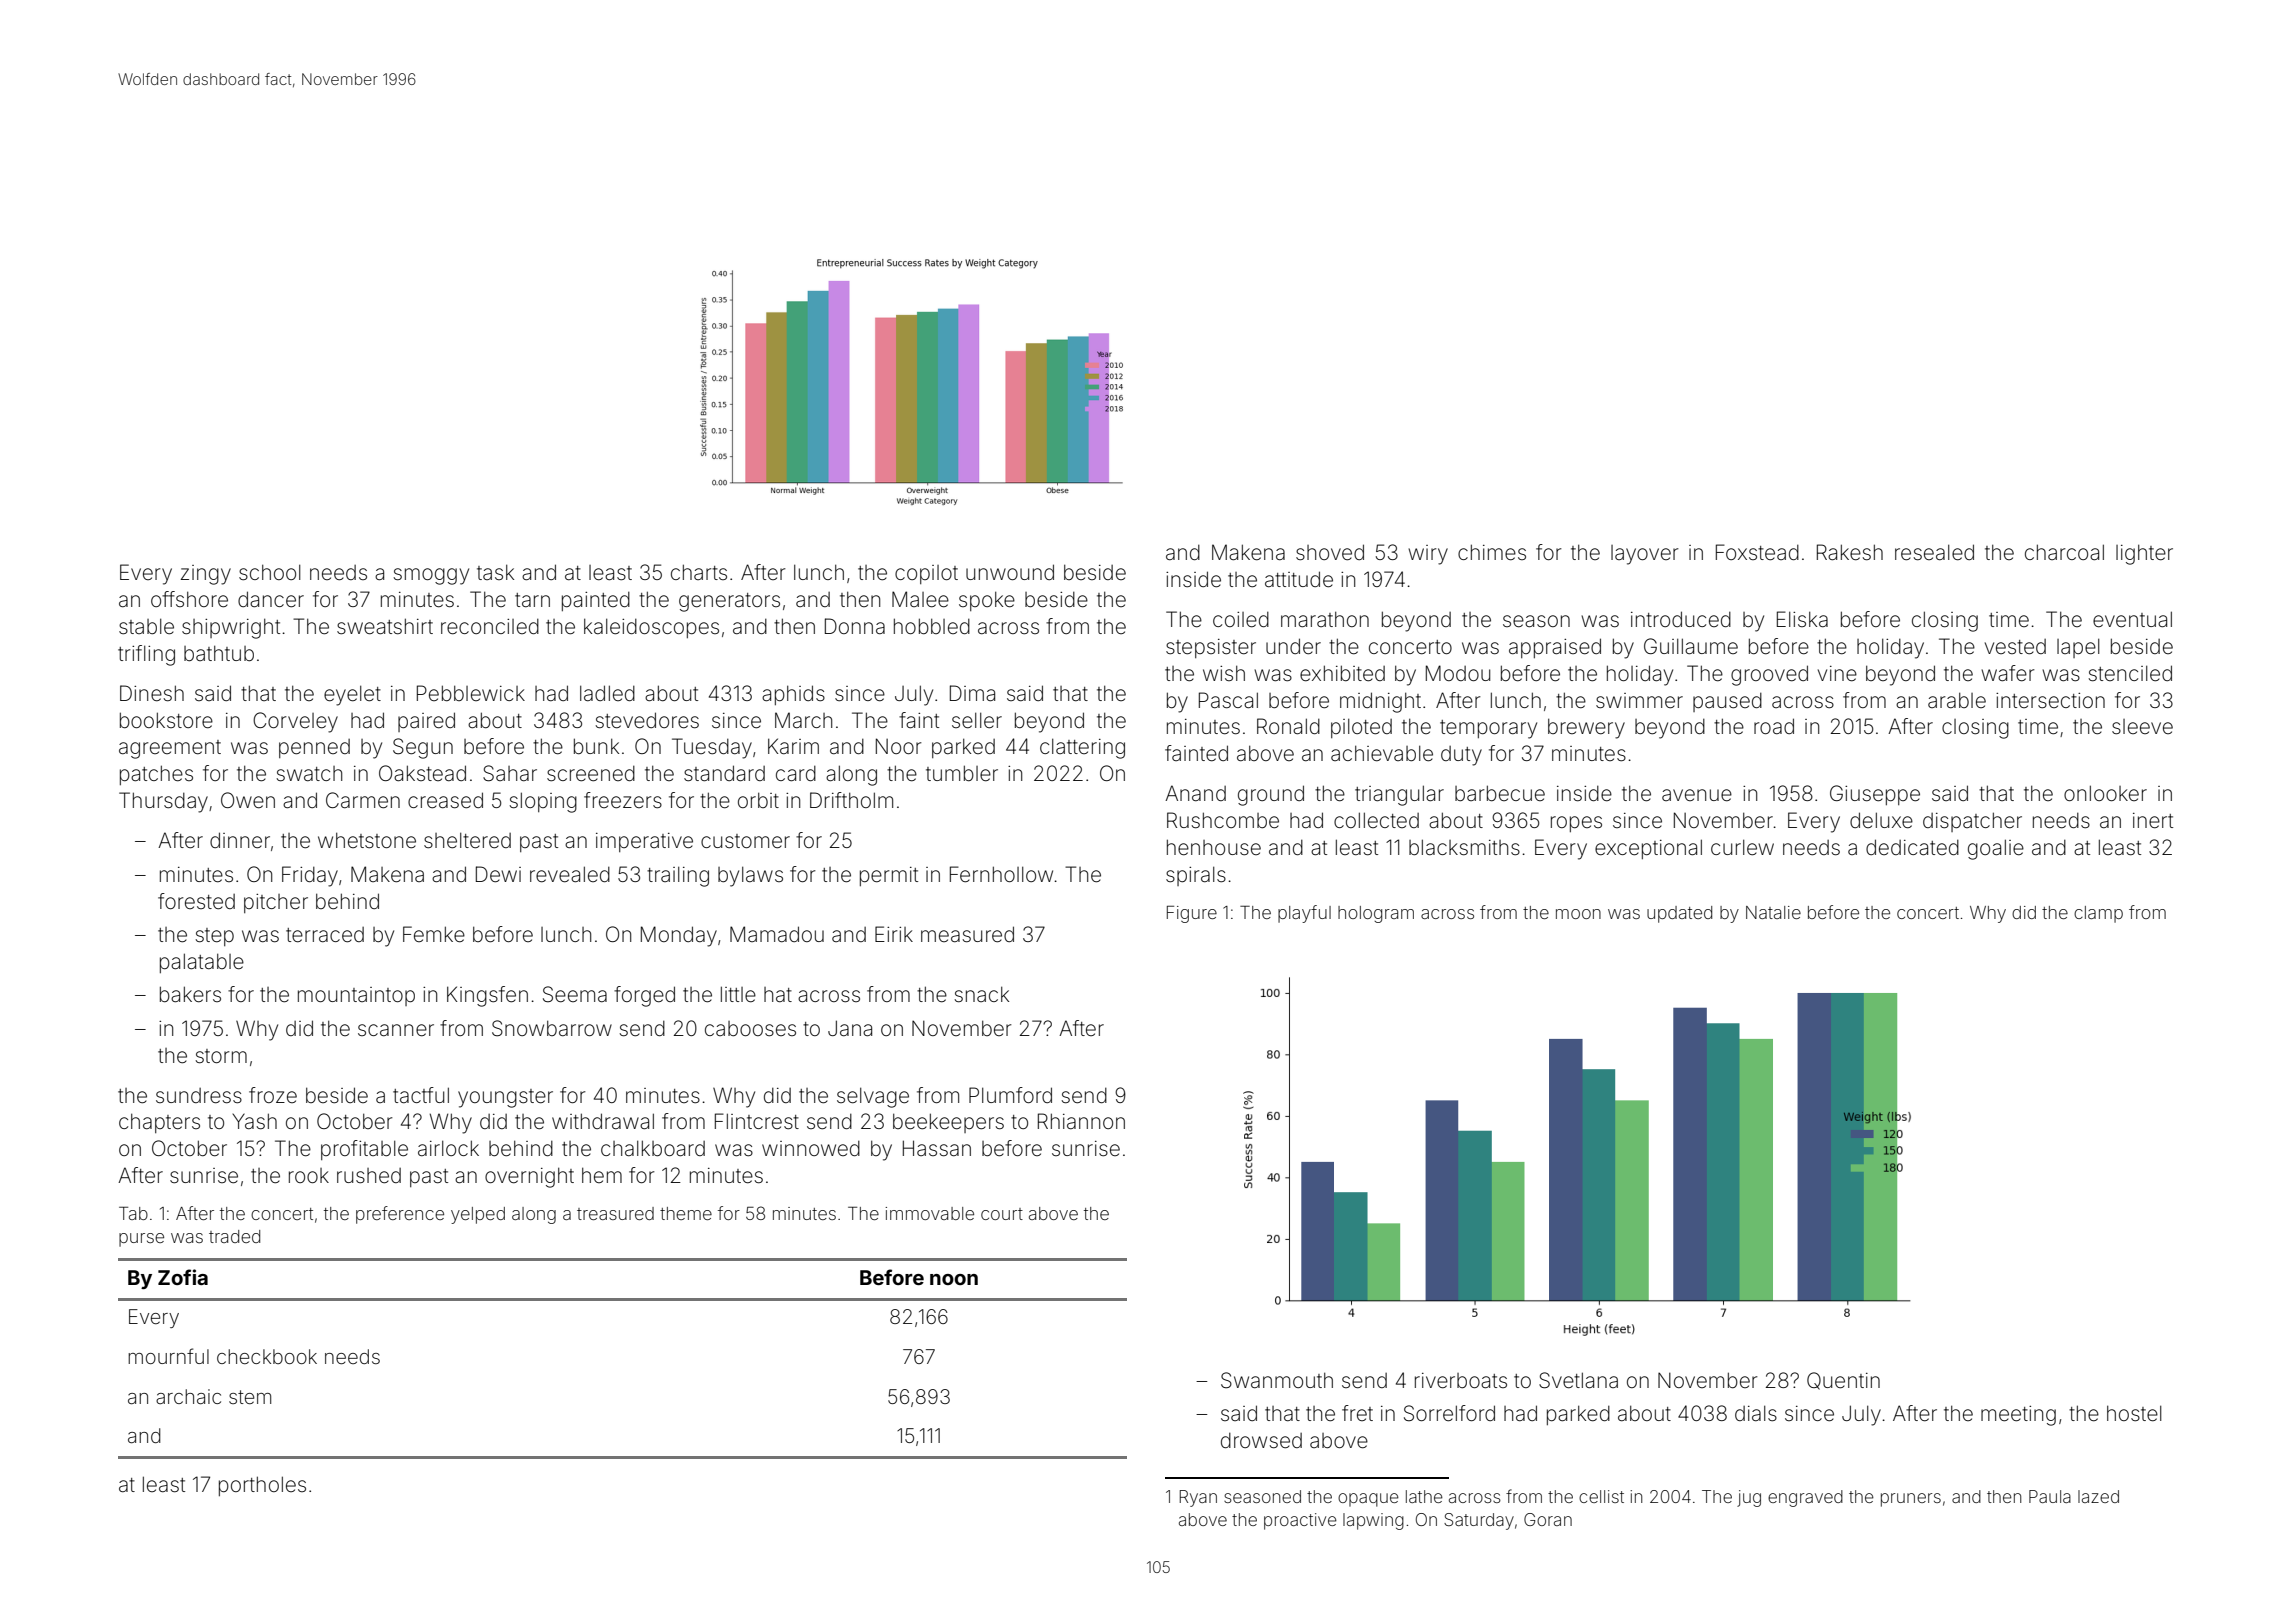  Describe the element at coordinates (1010, 572) in the document. I see `unwound` at that location.
